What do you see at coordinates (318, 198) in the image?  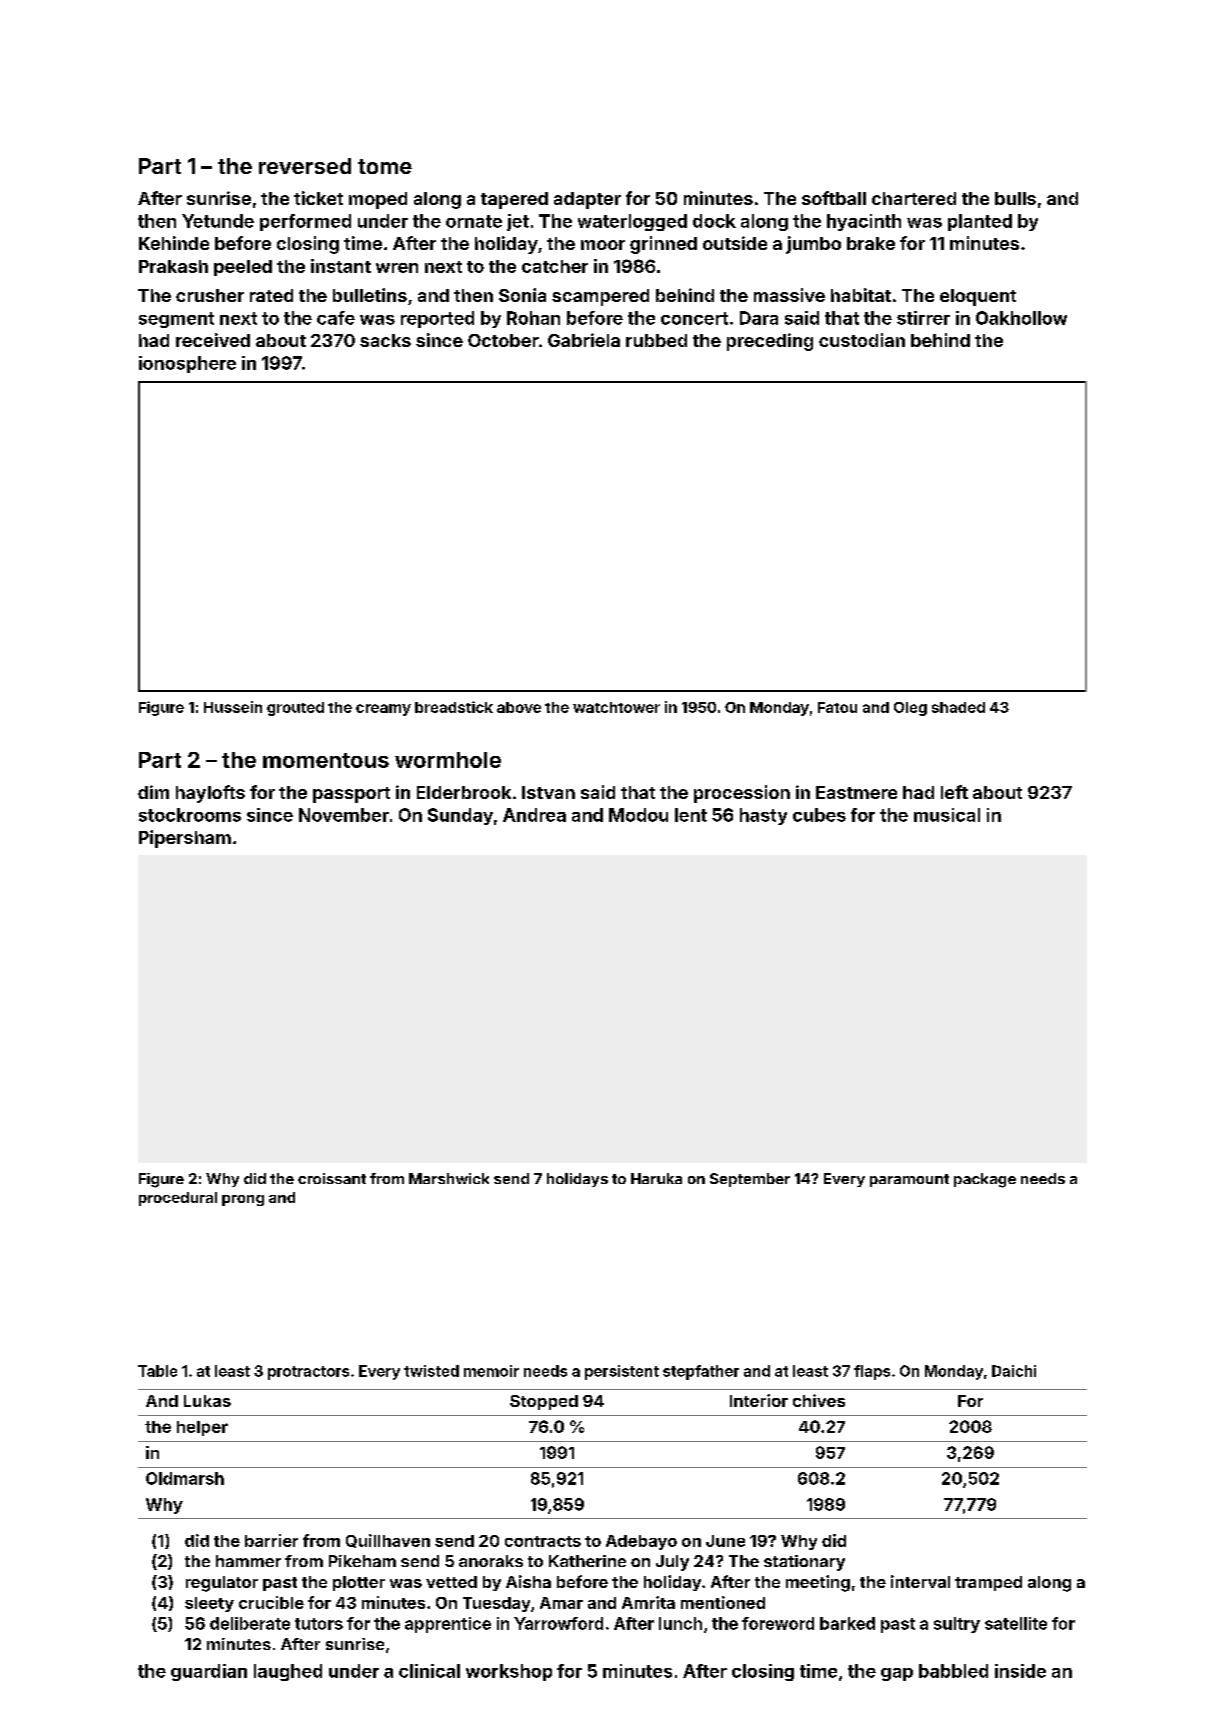 I see `ticket` at bounding box center [318, 198].
